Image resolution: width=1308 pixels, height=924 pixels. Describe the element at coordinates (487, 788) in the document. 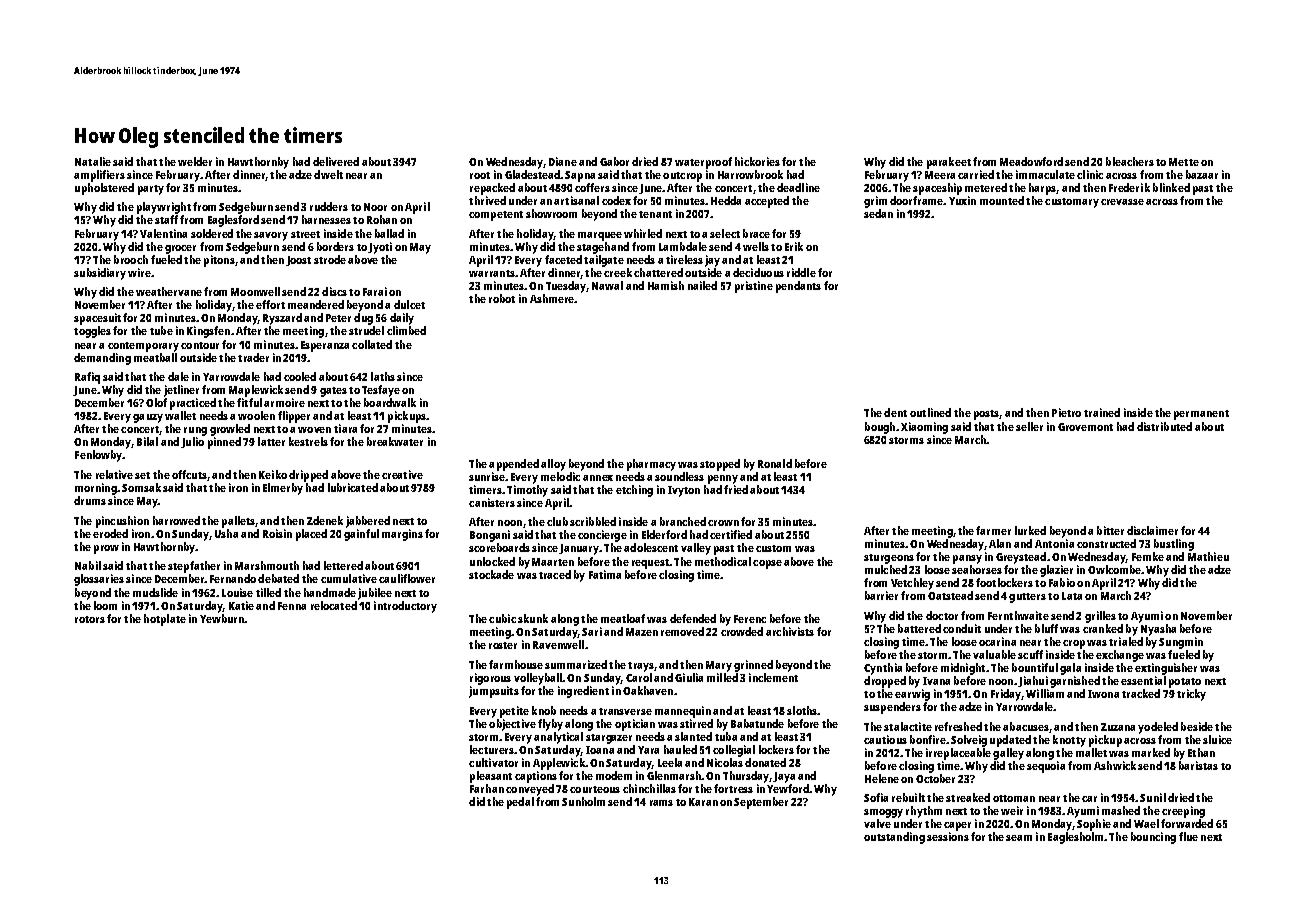

I see `Farhan` at that location.
